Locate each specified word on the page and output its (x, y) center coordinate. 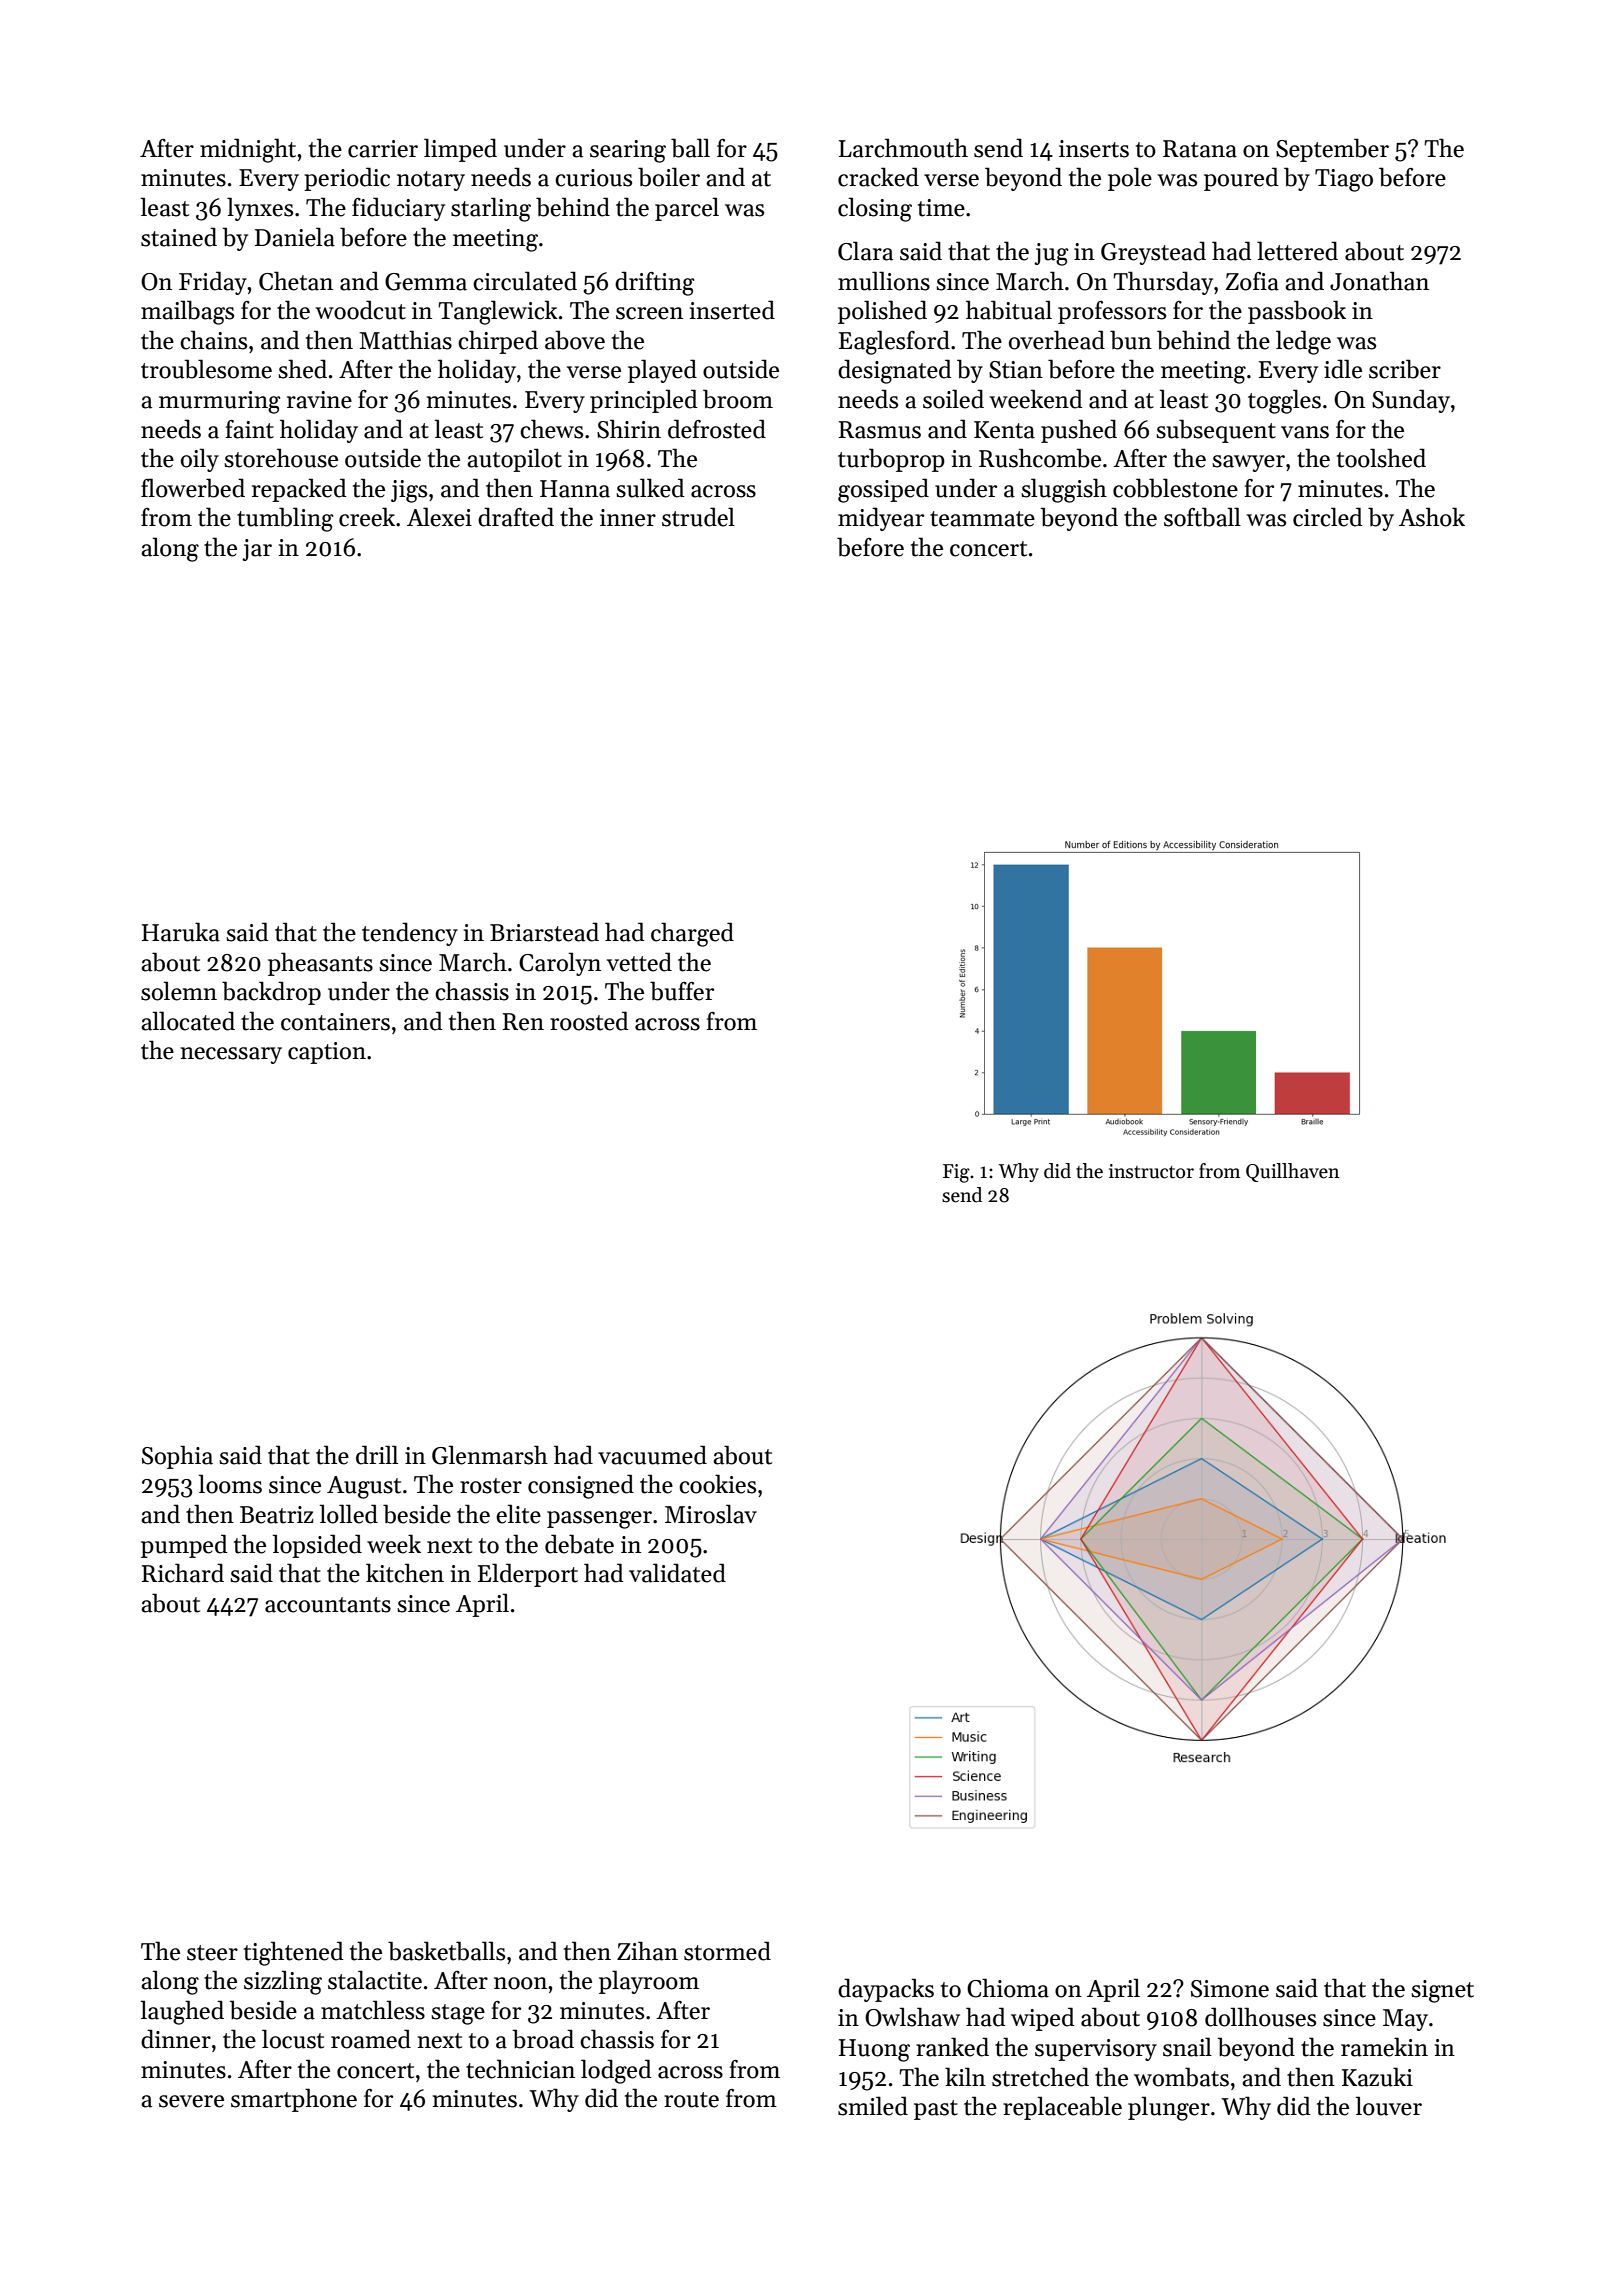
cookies (717, 1484)
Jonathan (1379, 281)
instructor (1151, 1171)
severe (191, 2101)
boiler (669, 177)
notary (431, 181)
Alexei (439, 517)
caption (327, 1053)
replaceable (1062, 2108)
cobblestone (1175, 488)
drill (377, 1455)
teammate (982, 519)
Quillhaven (1292, 1172)
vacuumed (652, 1455)
